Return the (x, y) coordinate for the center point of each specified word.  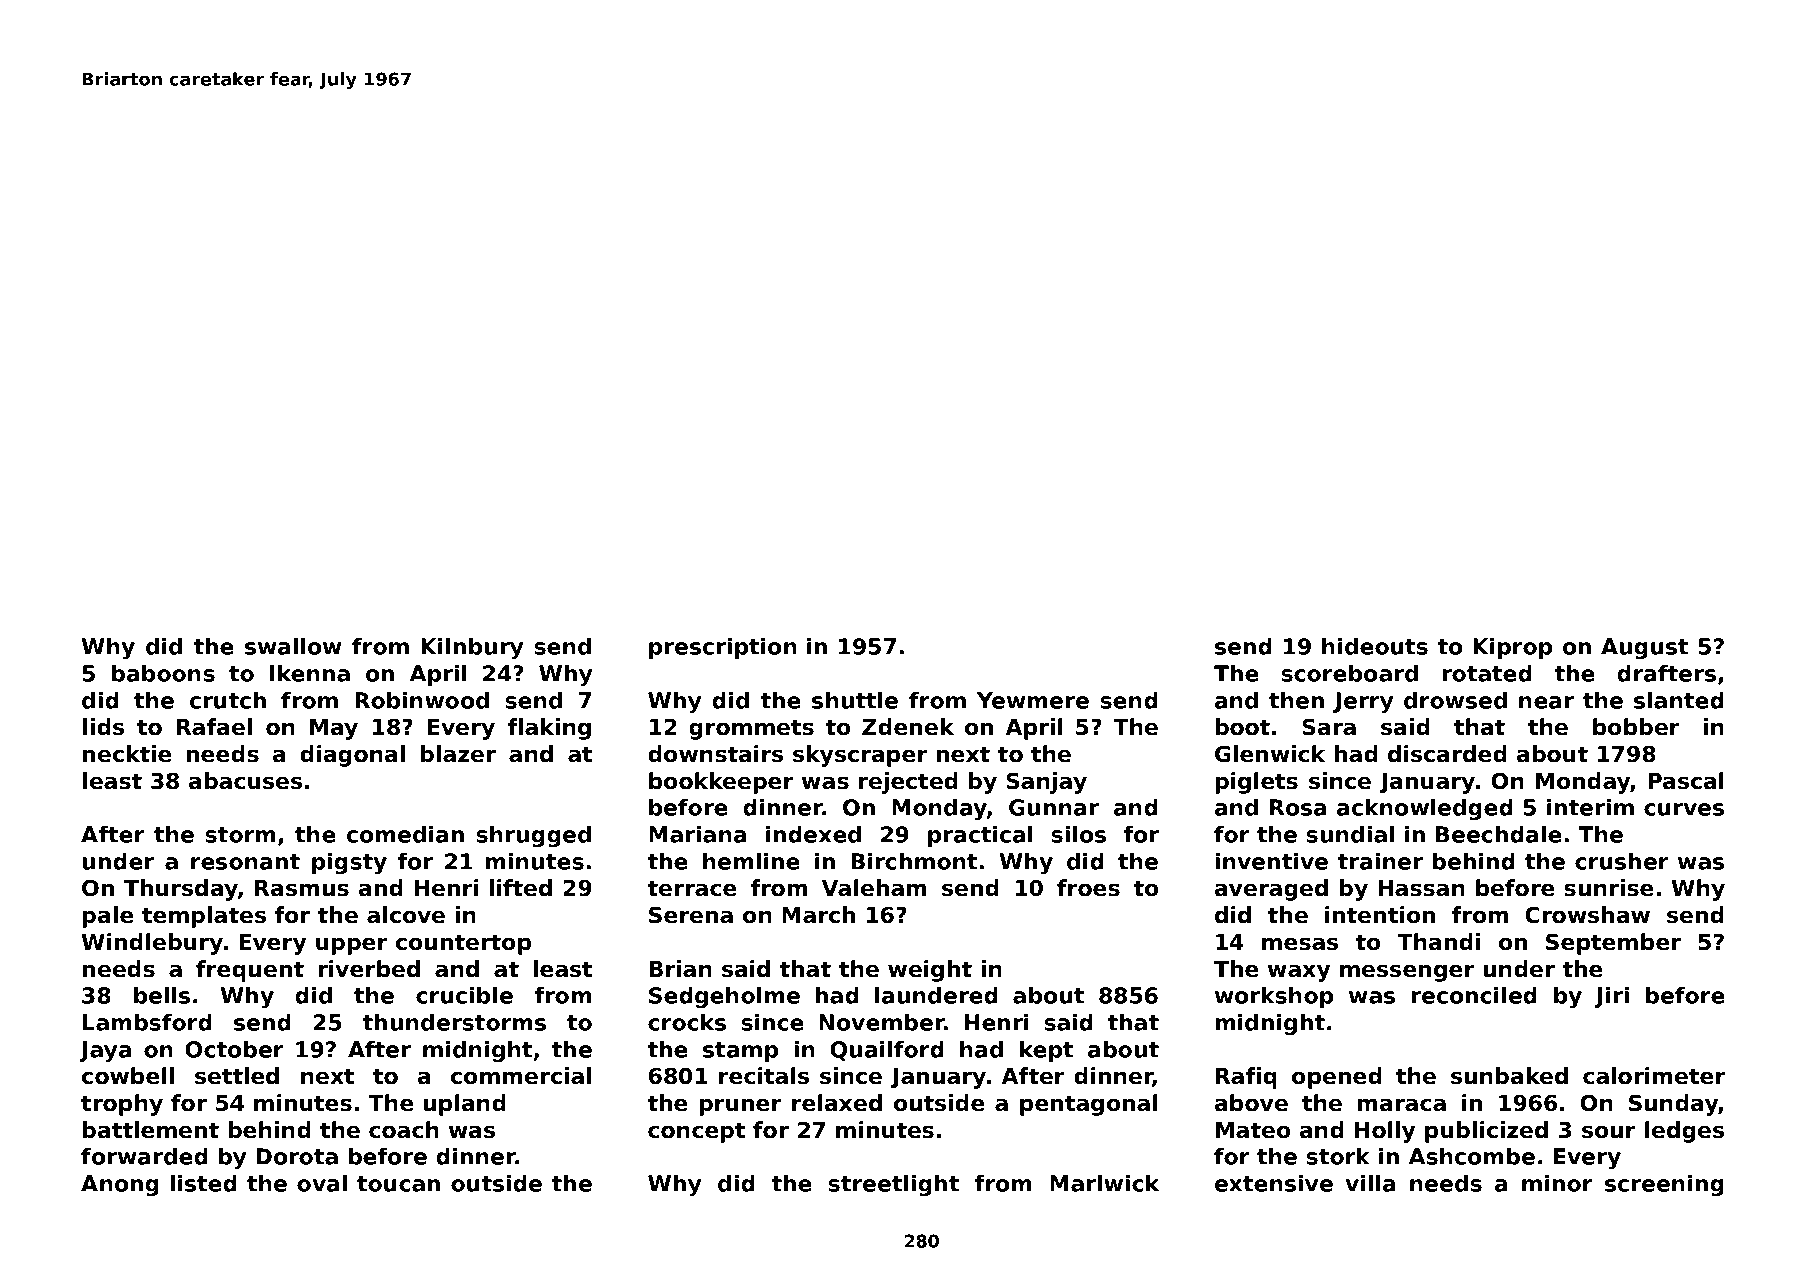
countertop (463, 944)
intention (1380, 915)
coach (404, 1130)
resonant (245, 862)
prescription (723, 648)
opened (1337, 1078)
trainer (1380, 861)
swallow (293, 646)
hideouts (1375, 646)
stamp (740, 1052)
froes (1088, 888)
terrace (692, 888)
